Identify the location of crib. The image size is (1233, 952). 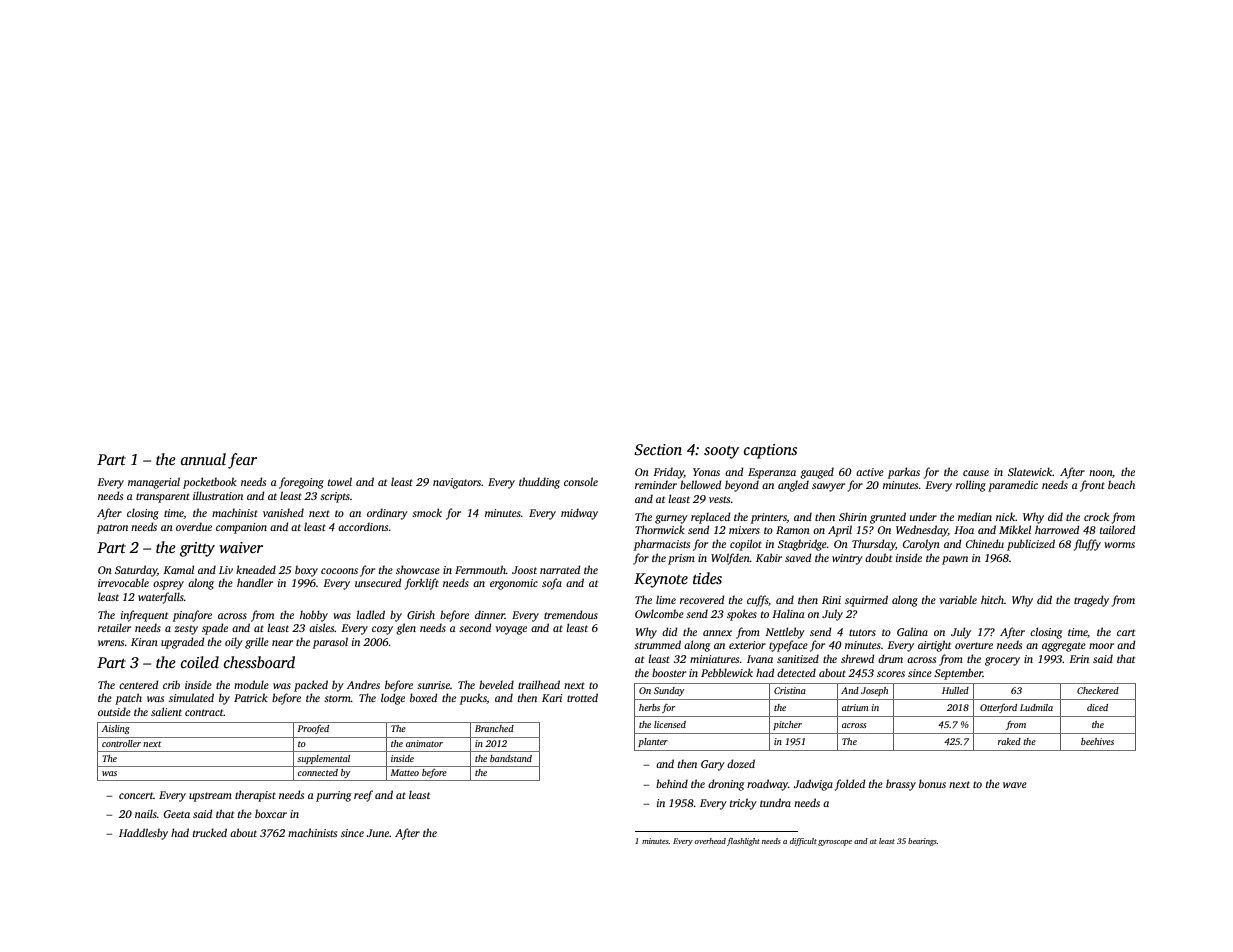
(171, 684).
